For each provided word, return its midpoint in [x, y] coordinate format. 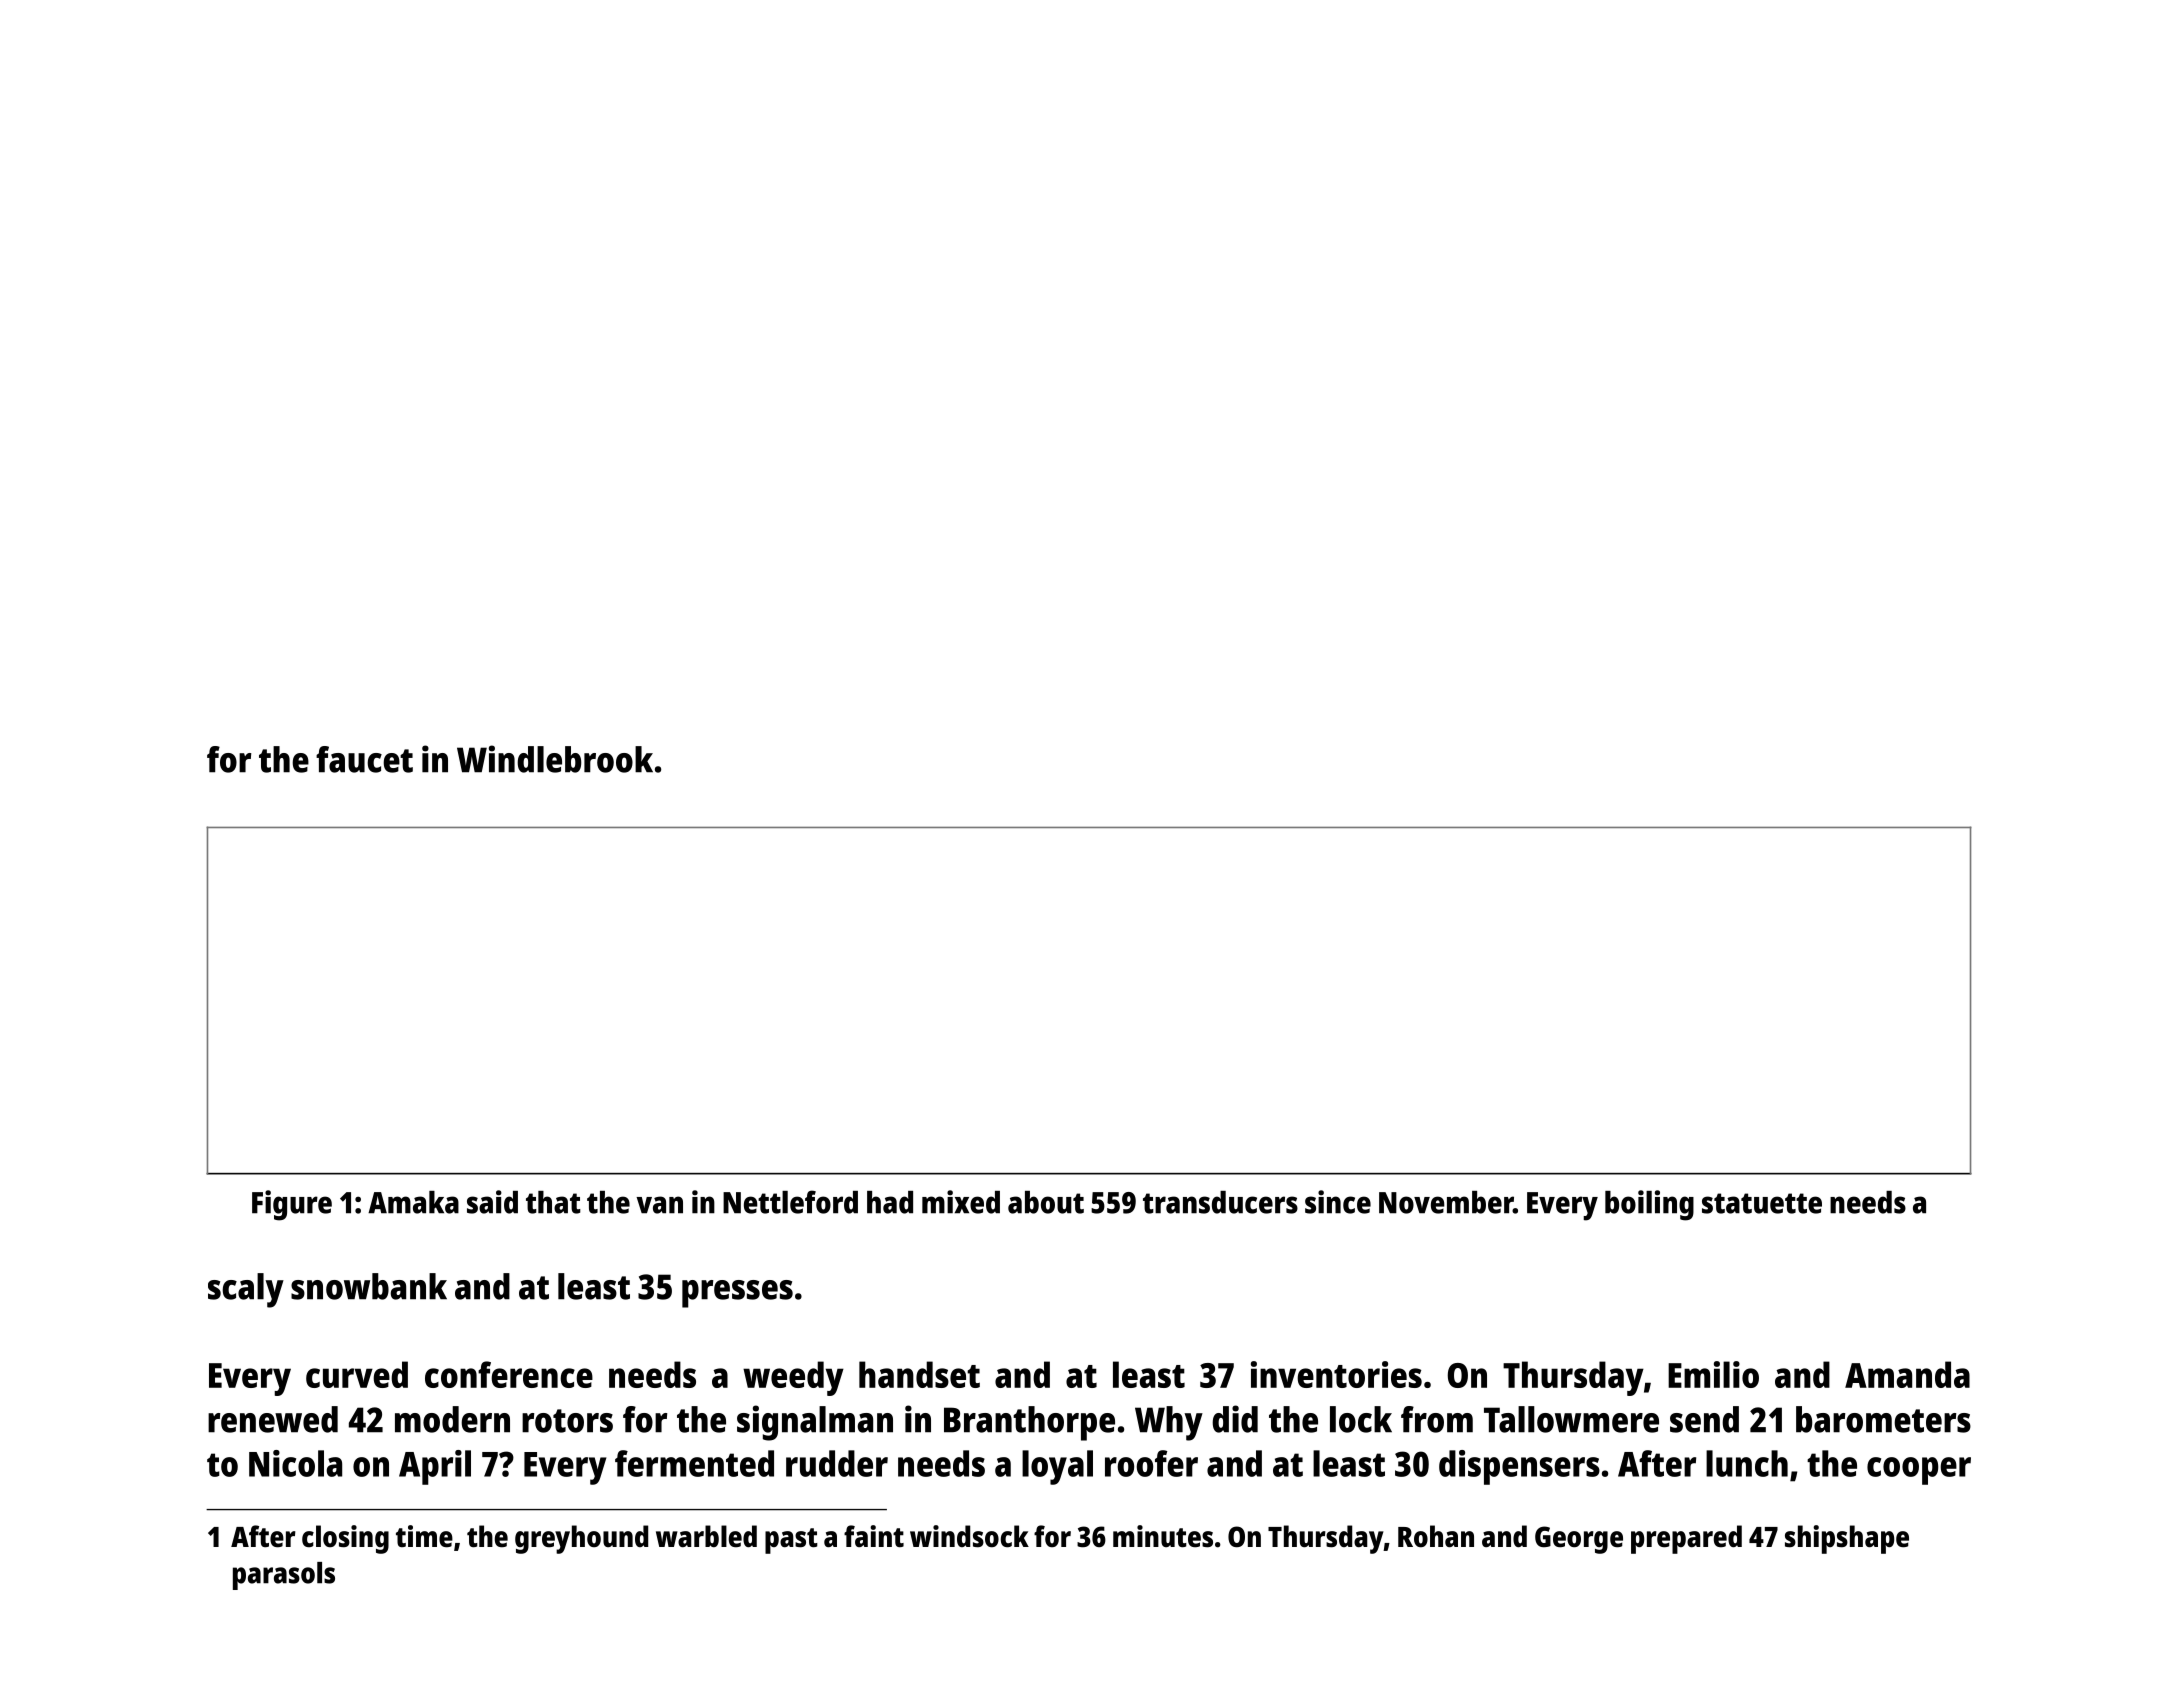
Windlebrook [555, 759]
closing [345, 1539]
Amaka [413, 1202]
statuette [1762, 1203]
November [1446, 1202]
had [890, 1202]
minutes [1163, 1536]
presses [737, 1294]
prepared [1686, 1539]
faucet [364, 759]
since [1338, 1202]
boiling [1649, 1205]
